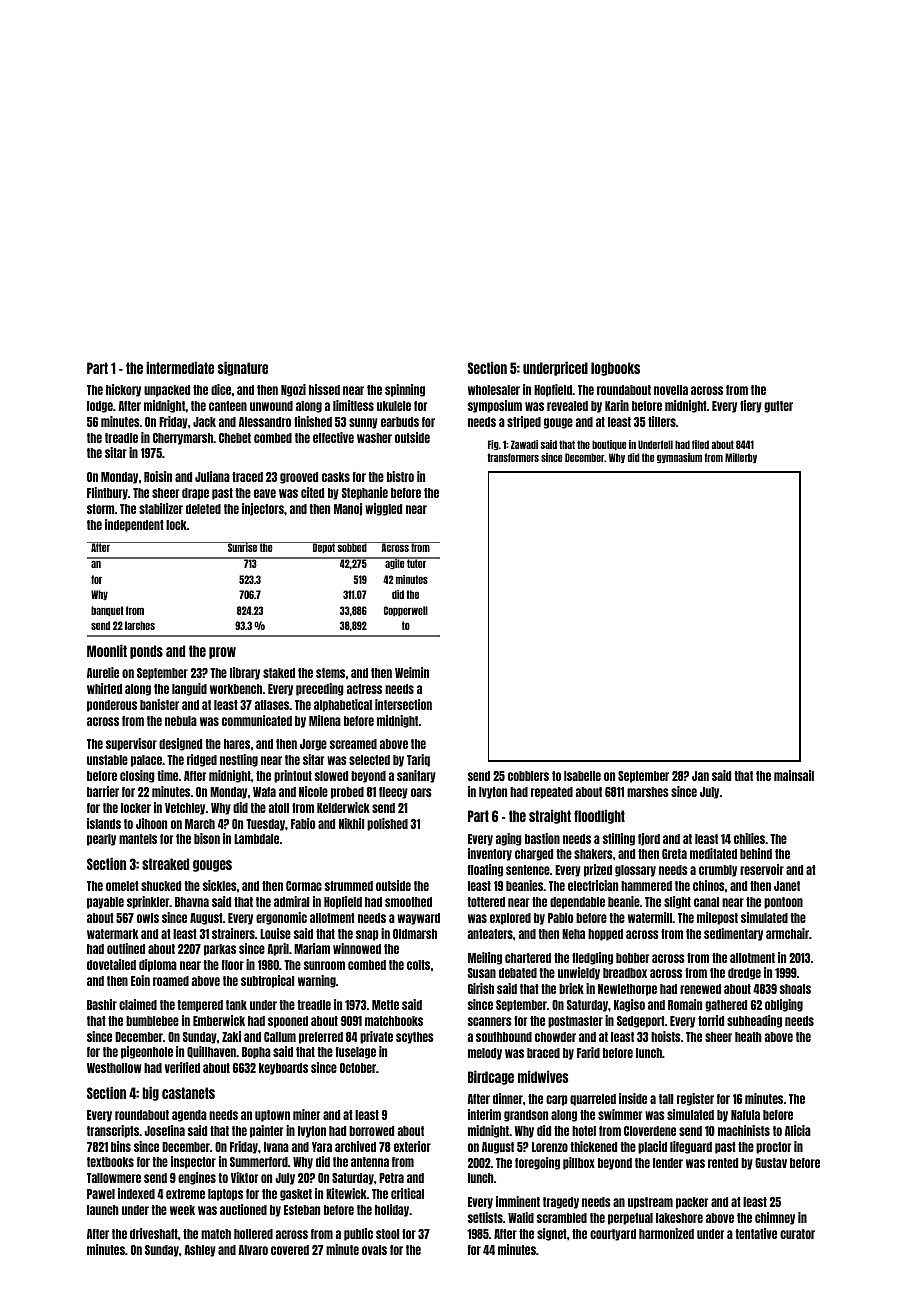 This image has height=1316, width=908. Describe the element at coordinates (211, 1052) in the image. I see `Quillhaven` at that location.
